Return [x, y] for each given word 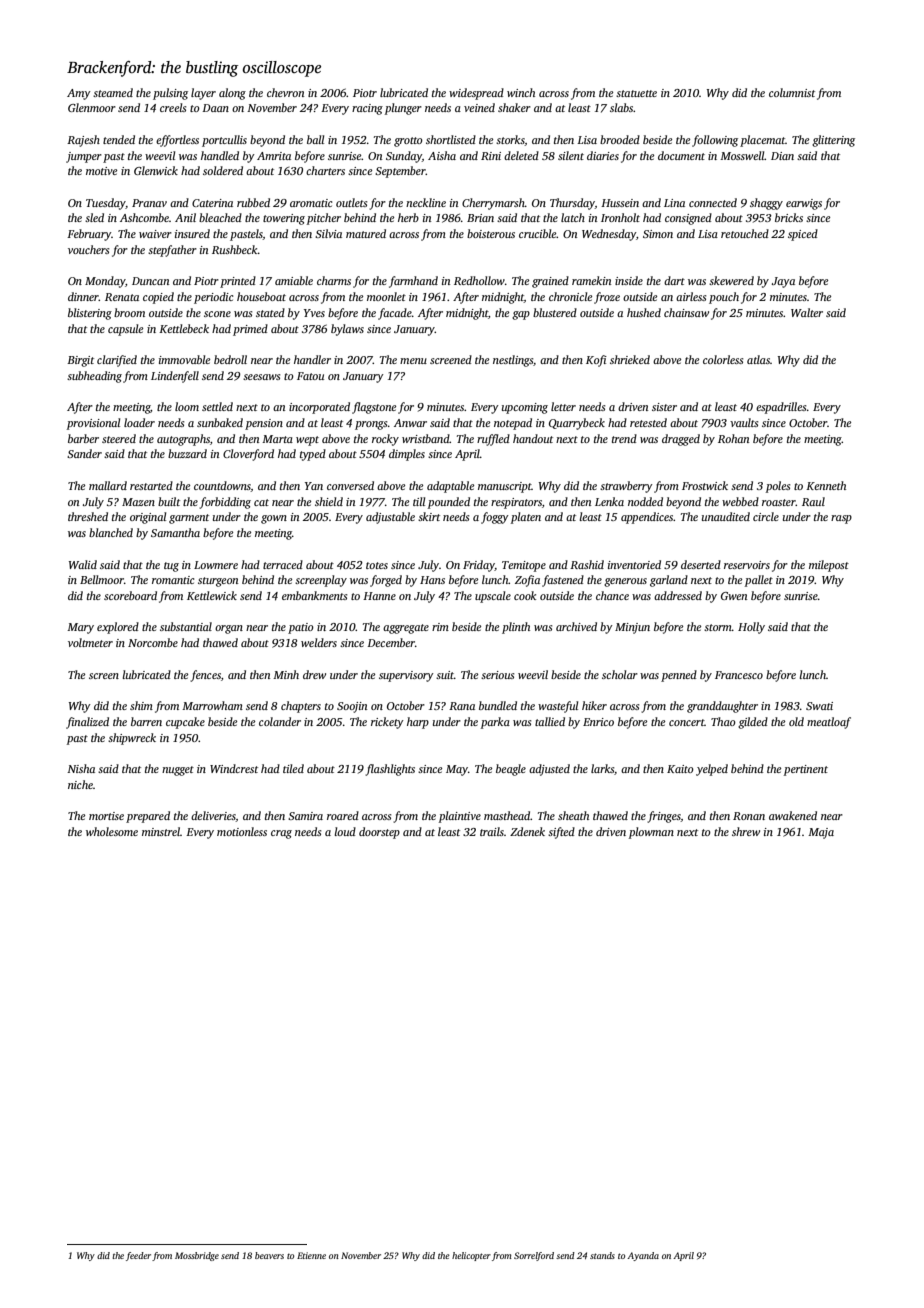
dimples [407, 455]
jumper [84, 157]
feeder [138, 1256]
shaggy [766, 204]
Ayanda [643, 1256]
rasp [841, 519]
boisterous [491, 233]
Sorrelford [534, 1256]
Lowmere [216, 565]
